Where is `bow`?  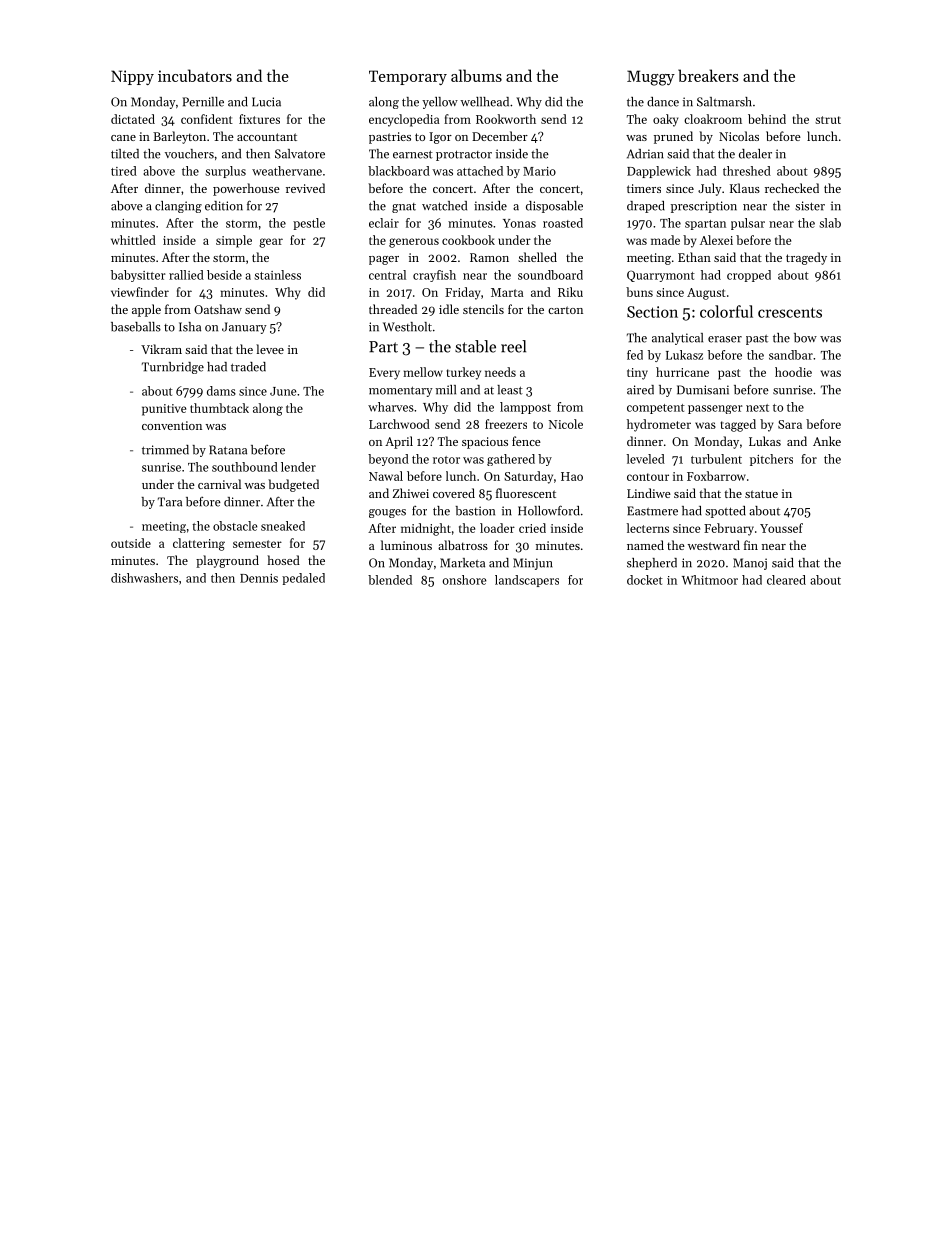 bow is located at coordinates (805, 338).
